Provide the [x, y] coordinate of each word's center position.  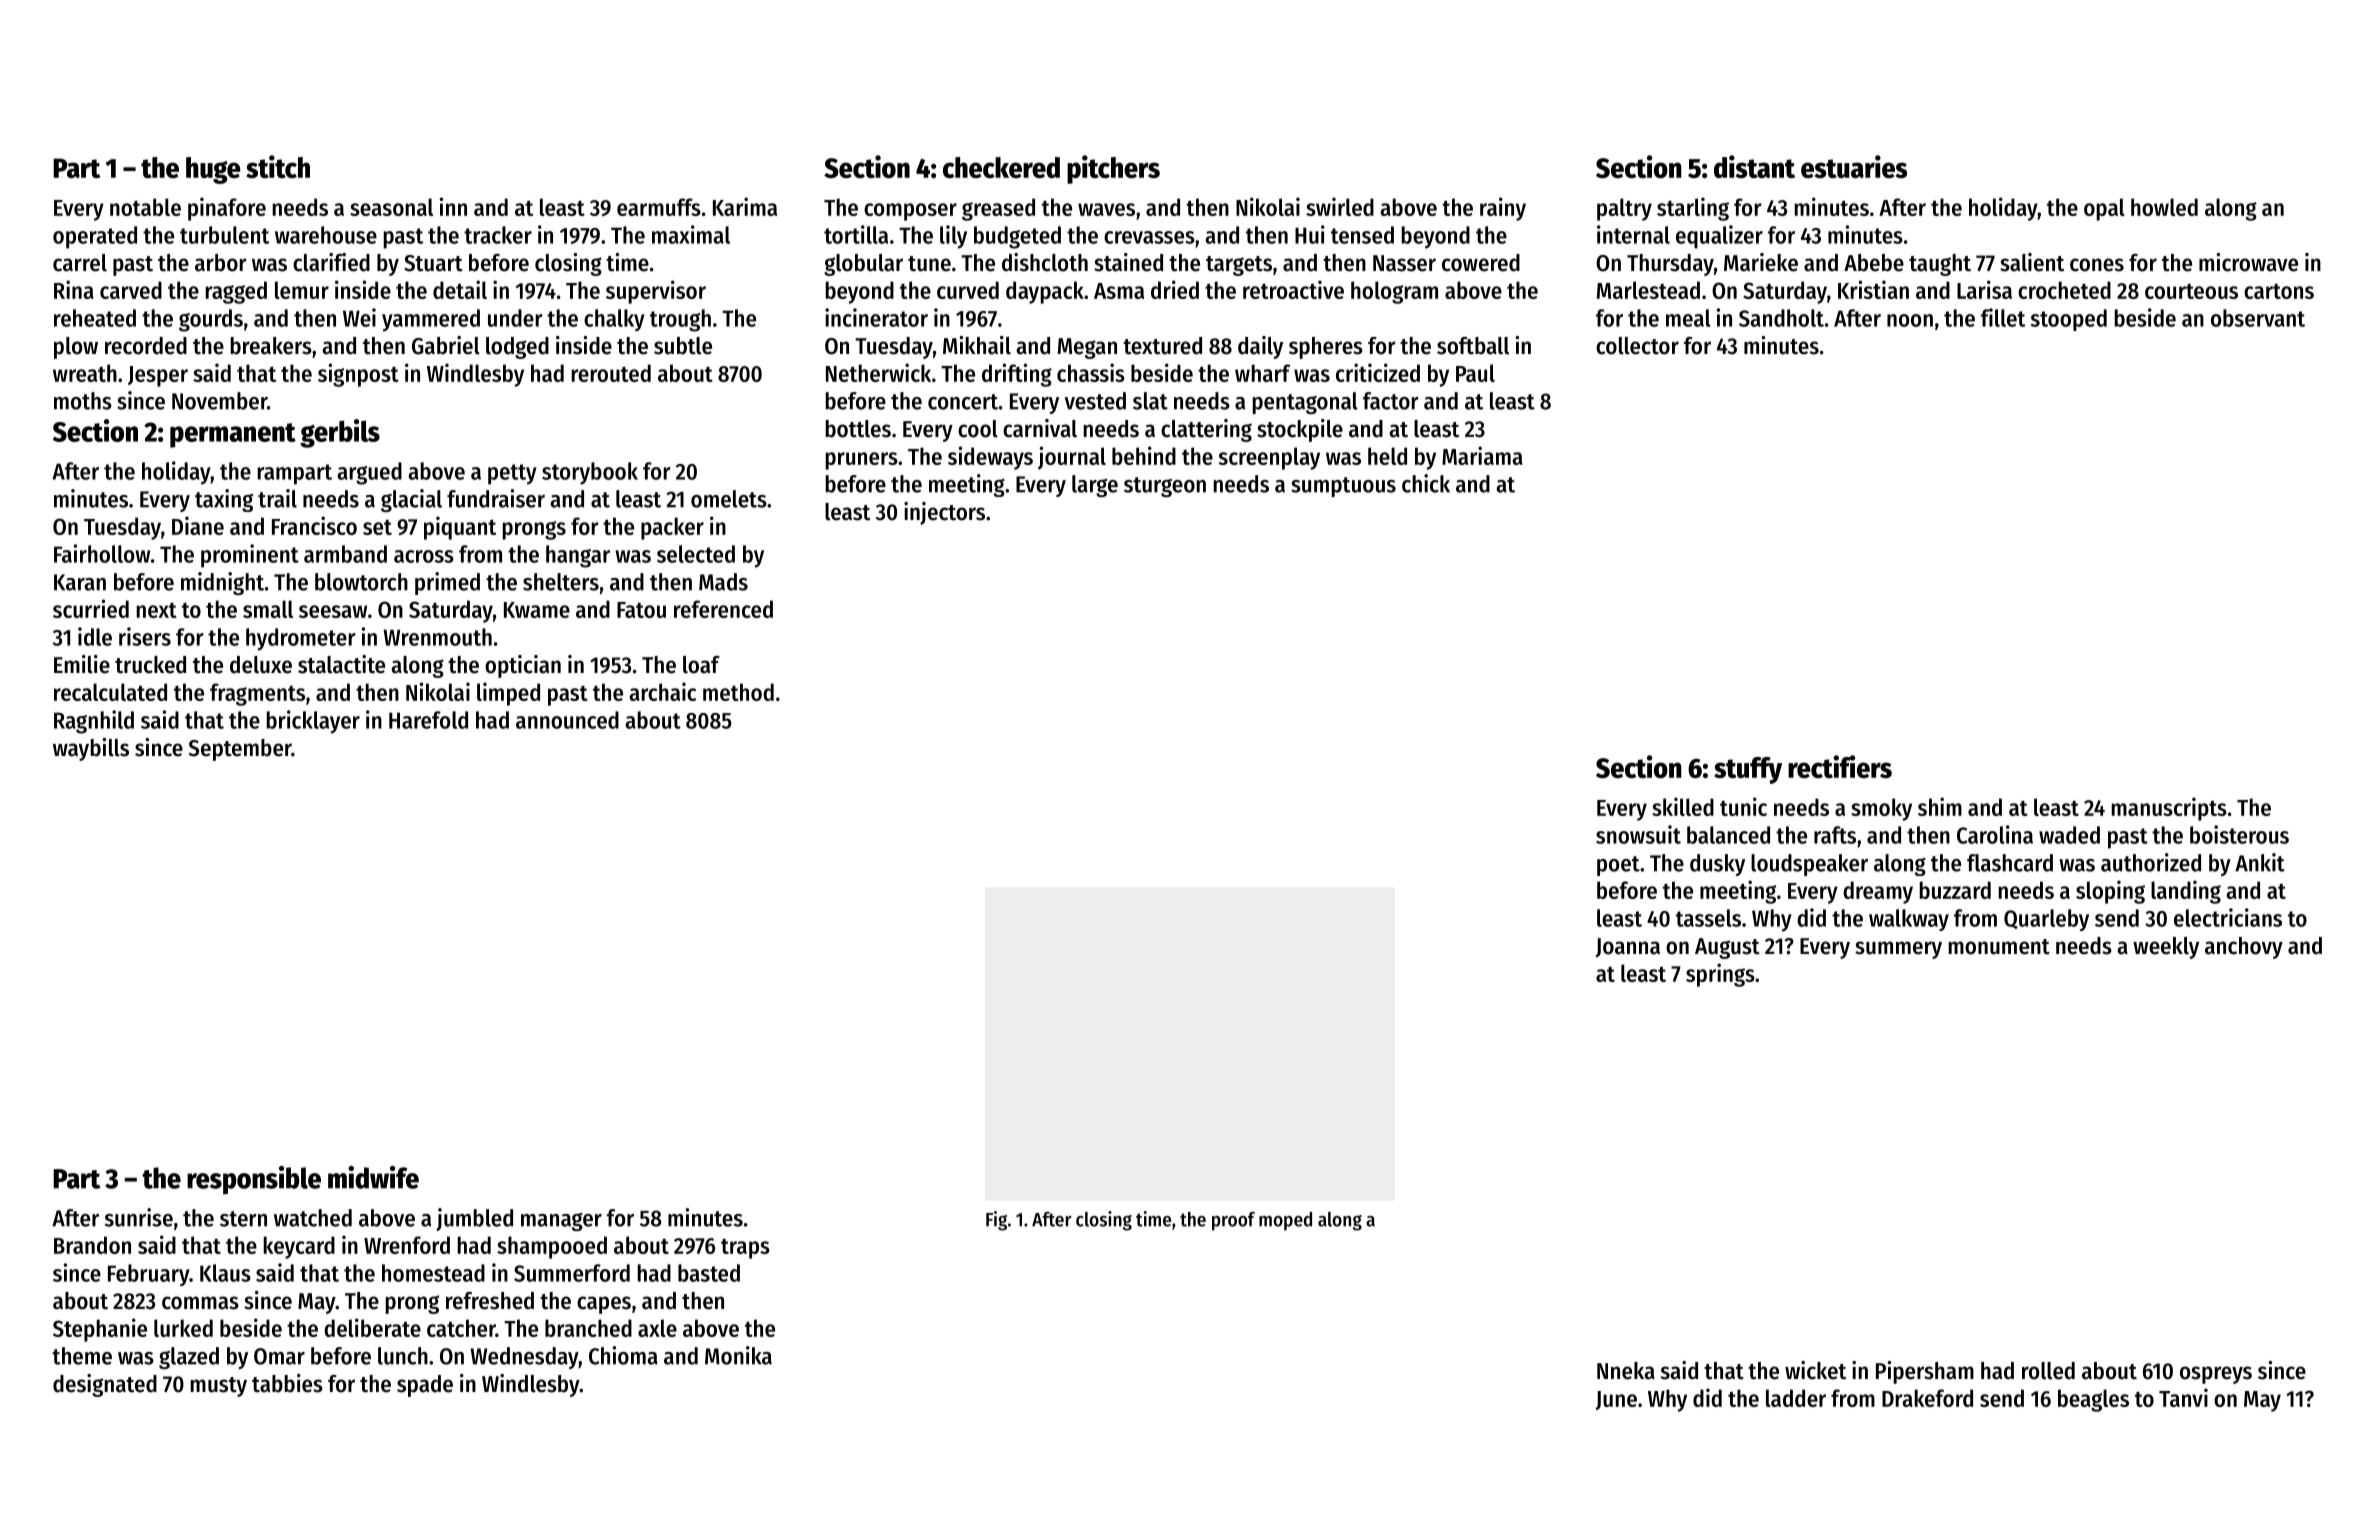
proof [1233, 1221]
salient [2032, 262]
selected [696, 554]
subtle [683, 346]
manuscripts [2169, 809]
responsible [254, 1180]
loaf [701, 665]
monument [1999, 947]
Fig [996, 1221]
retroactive [1293, 289]
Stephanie [100, 1330]
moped [1285, 1221]
